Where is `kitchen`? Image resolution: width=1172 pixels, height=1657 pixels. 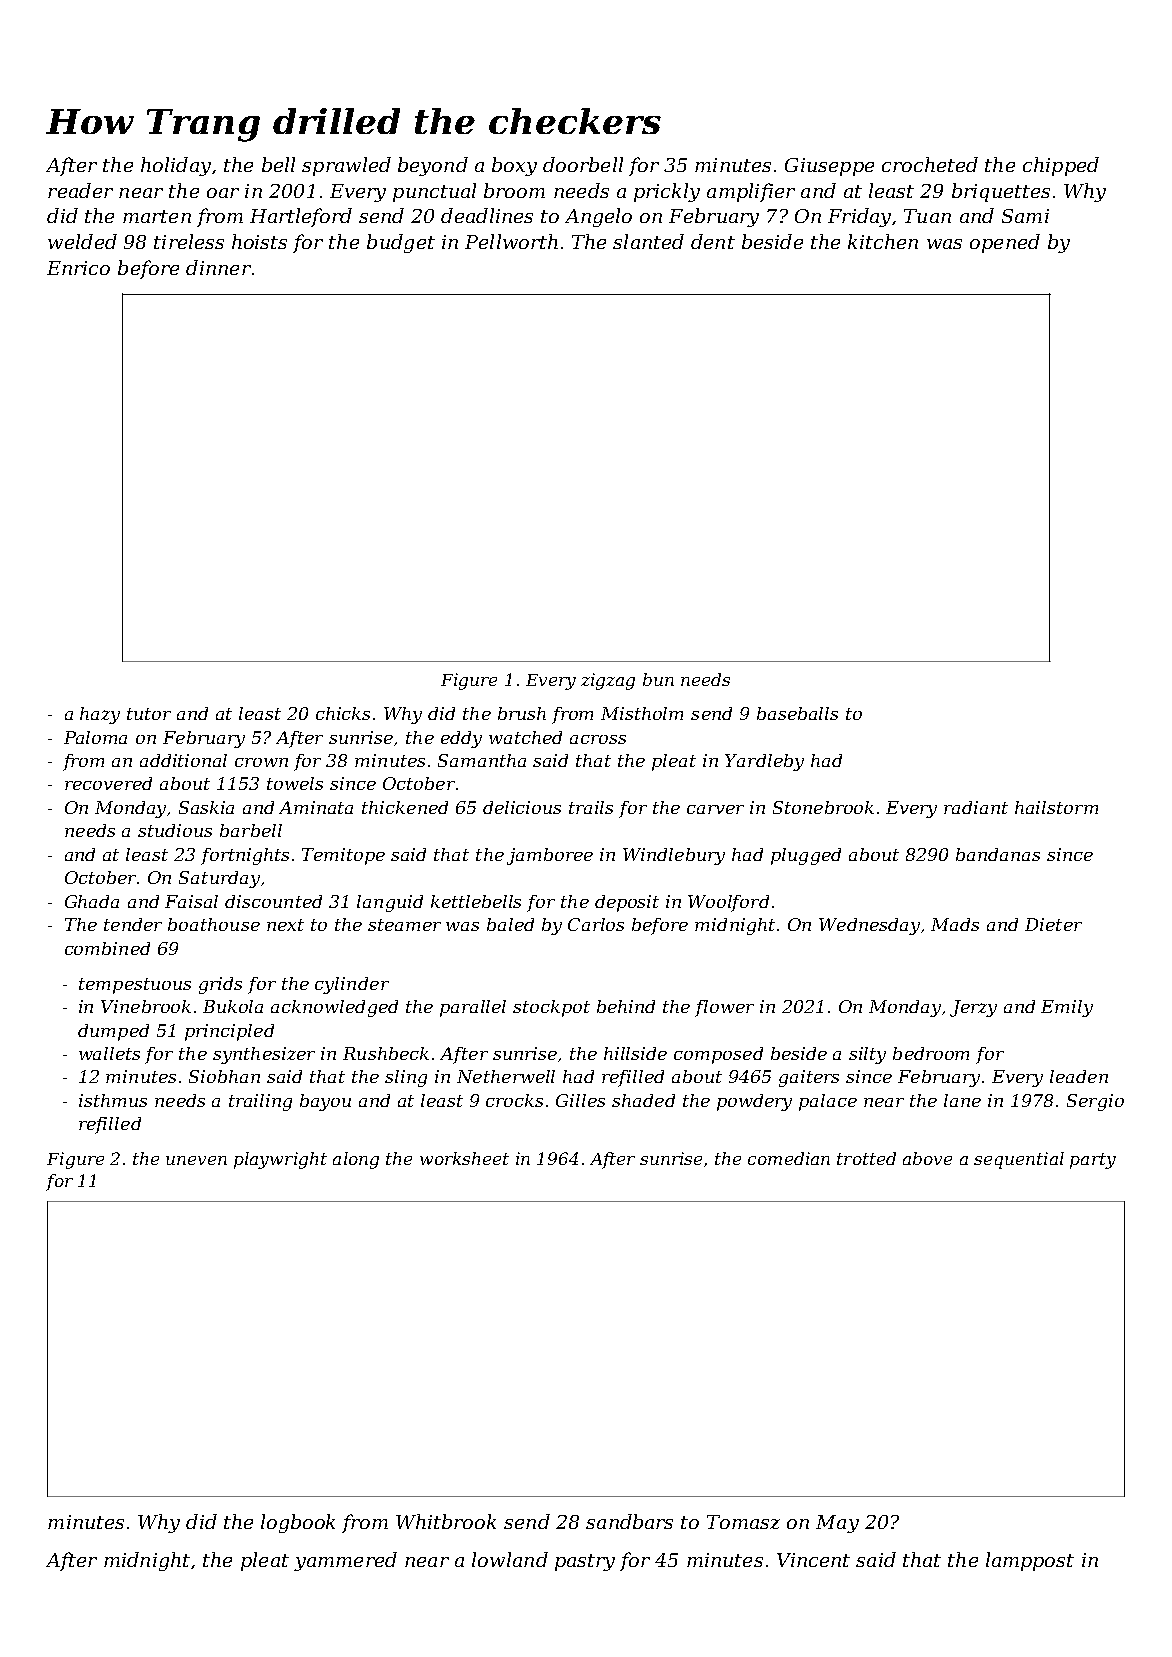 kitchen is located at coordinates (883, 241).
